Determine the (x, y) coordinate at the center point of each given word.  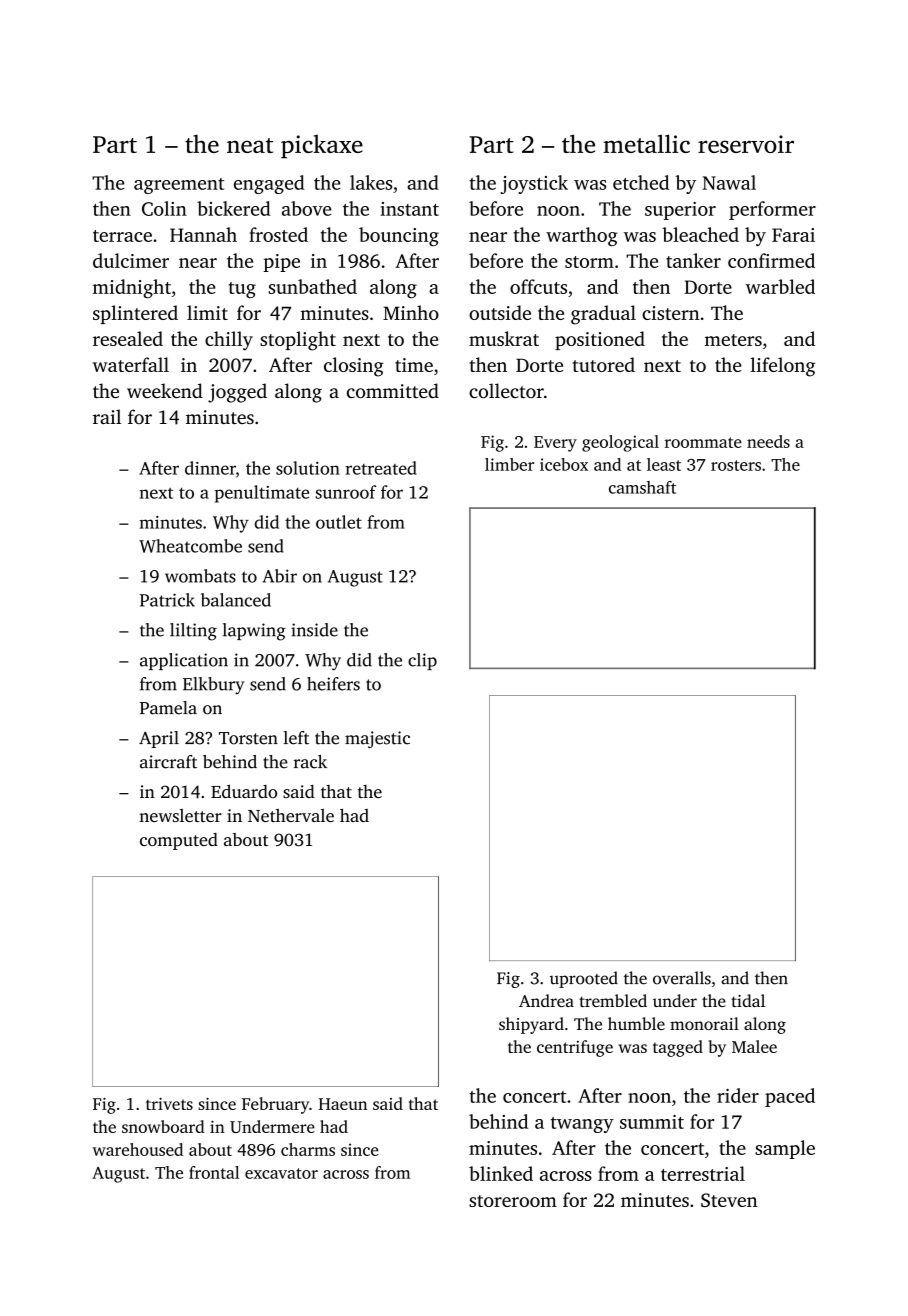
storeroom (513, 1201)
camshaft (642, 487)
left (296, 738)
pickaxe (322, 147)
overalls (682, 978)
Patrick (167, 600)
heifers (333, 684)
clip (422, 661)
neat (250, 145)
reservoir (746, 144)
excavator (281, 1173)
